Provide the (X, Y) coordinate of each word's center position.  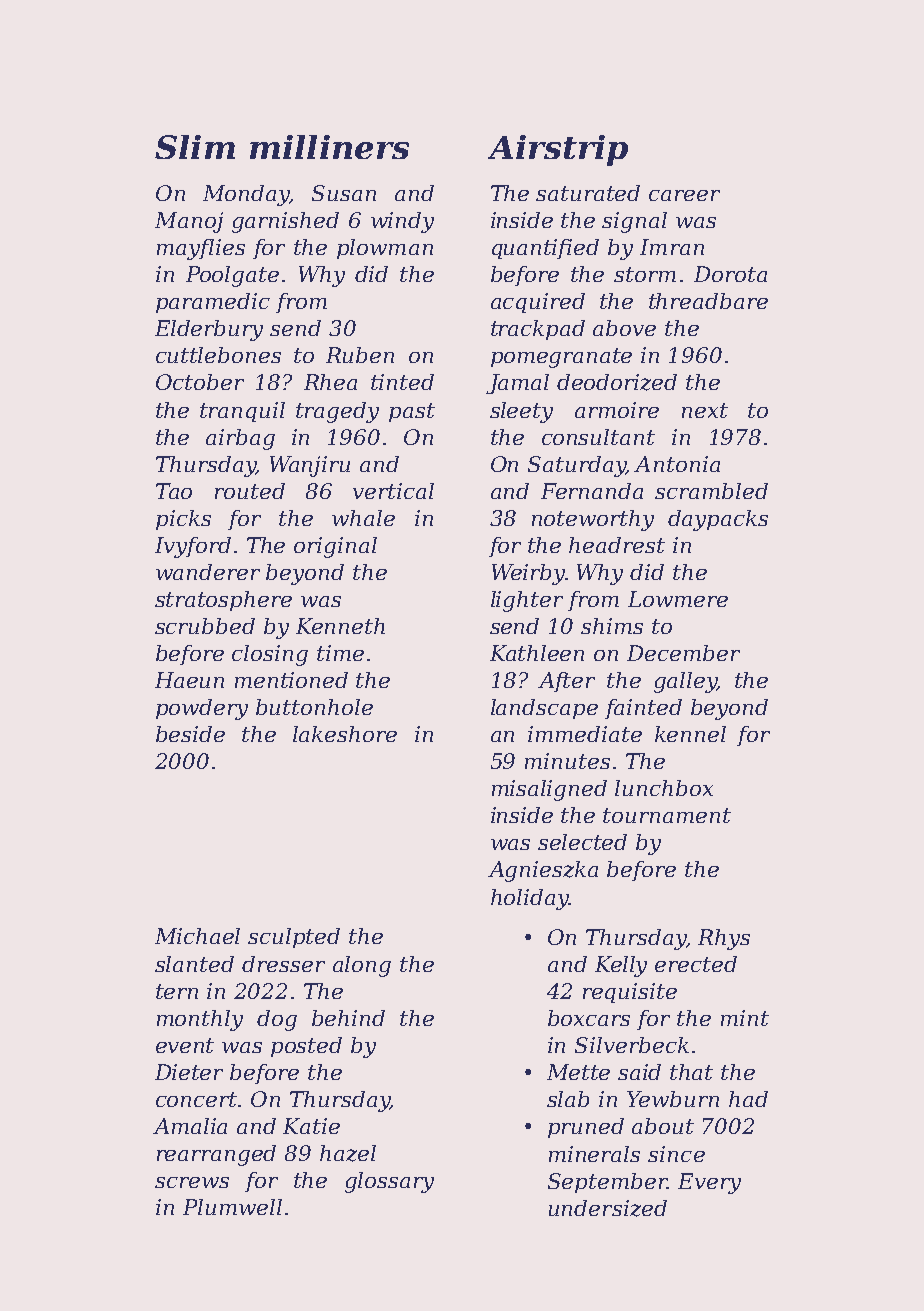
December (683, 653)
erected (696, 964)
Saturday (577, 466)
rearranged (216, 1155)
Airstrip (558, 150)
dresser (283, 964)
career (684, 195)
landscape (544, 709)
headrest (617, 545)
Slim (195, 147)
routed (250, 491)
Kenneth (340, 626)
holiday (529, 899)
